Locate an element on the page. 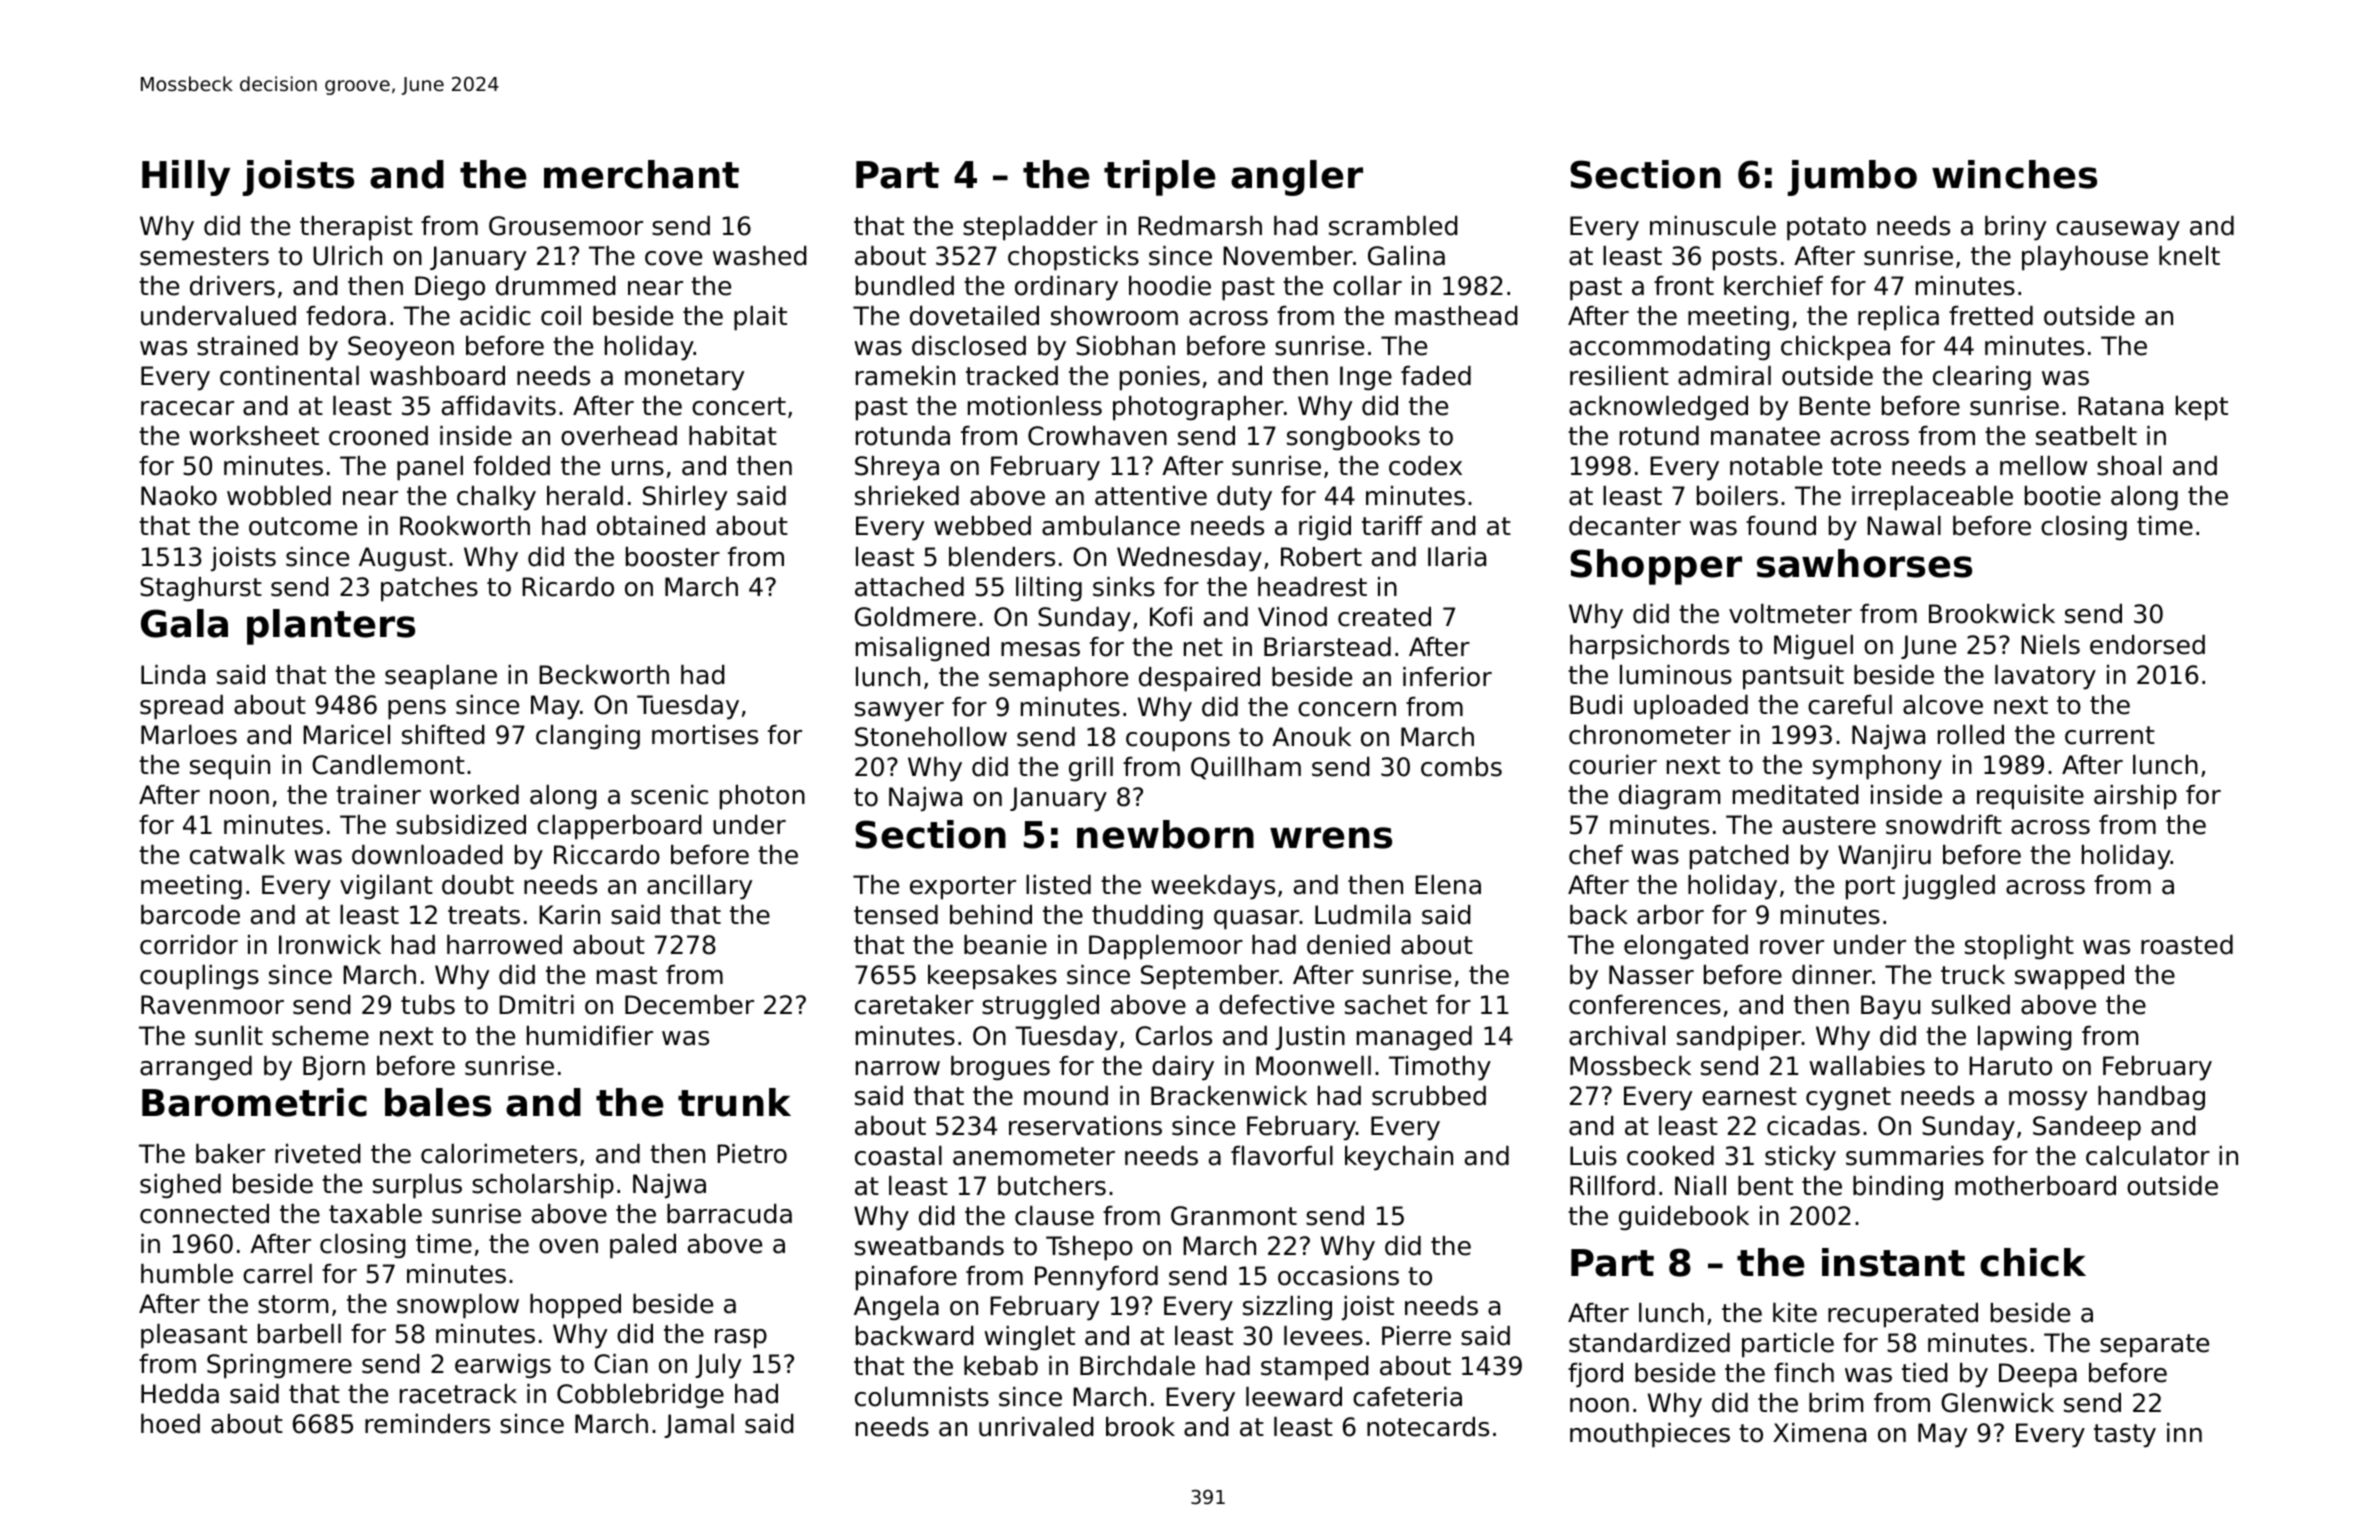 Image resolution: width=2380 pixels, height=1540 pixels. overhead is located at coordinates (619, 436).
